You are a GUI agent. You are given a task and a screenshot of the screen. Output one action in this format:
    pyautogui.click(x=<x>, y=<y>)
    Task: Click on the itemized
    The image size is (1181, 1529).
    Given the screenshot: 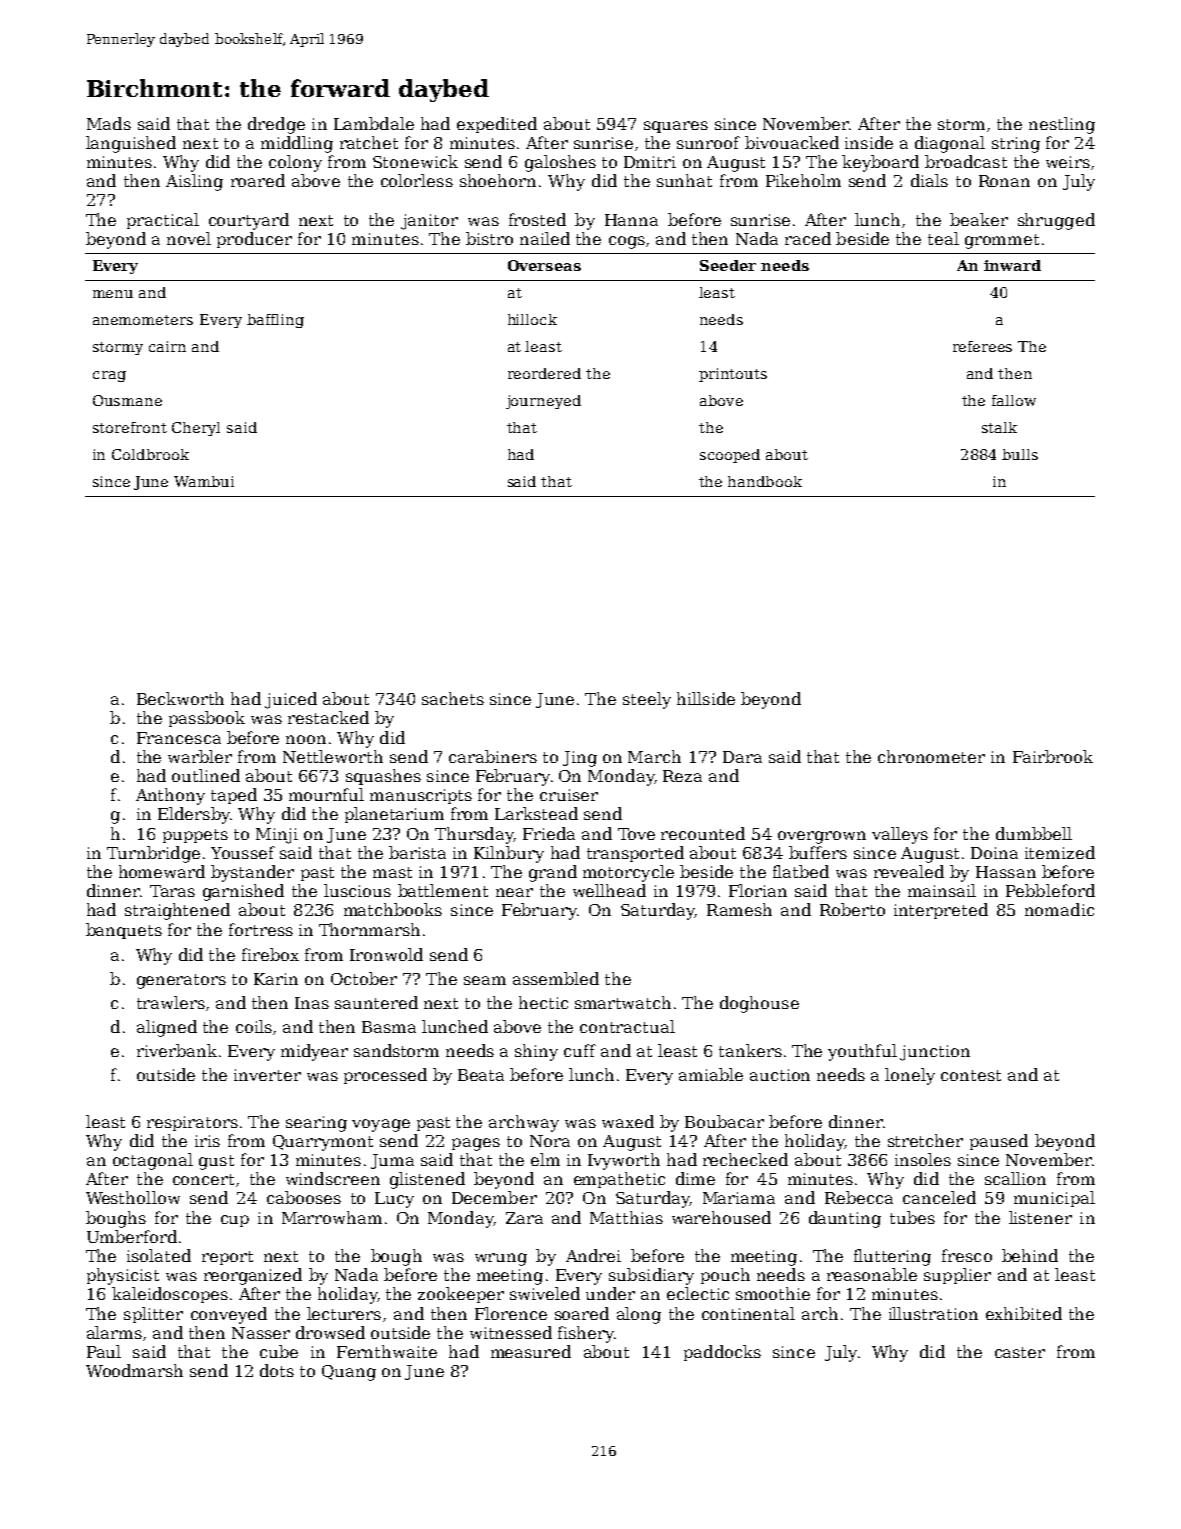 What is the action you would take?
    pyautogui.click(x=1060, y=852)
